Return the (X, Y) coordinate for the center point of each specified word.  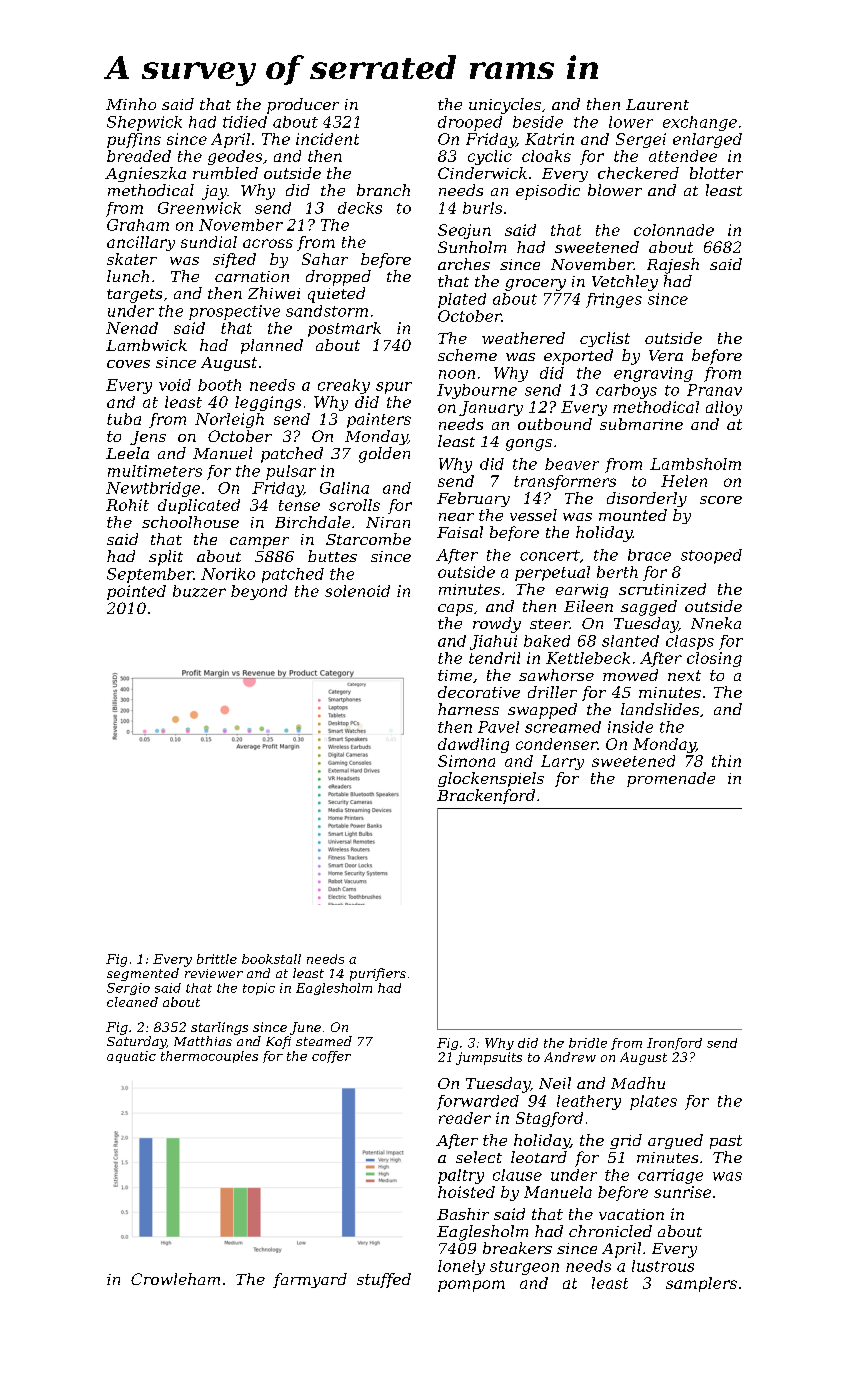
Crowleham (175, 1279)
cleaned (132, 1002)
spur (394, 388)
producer (303, 106)
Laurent (657, 104)
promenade (671, 779)
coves (128, 364)
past (726, 1142)
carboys (626, 391)
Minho (131, 104)
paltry (461, 1176)
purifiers (378, 974)
